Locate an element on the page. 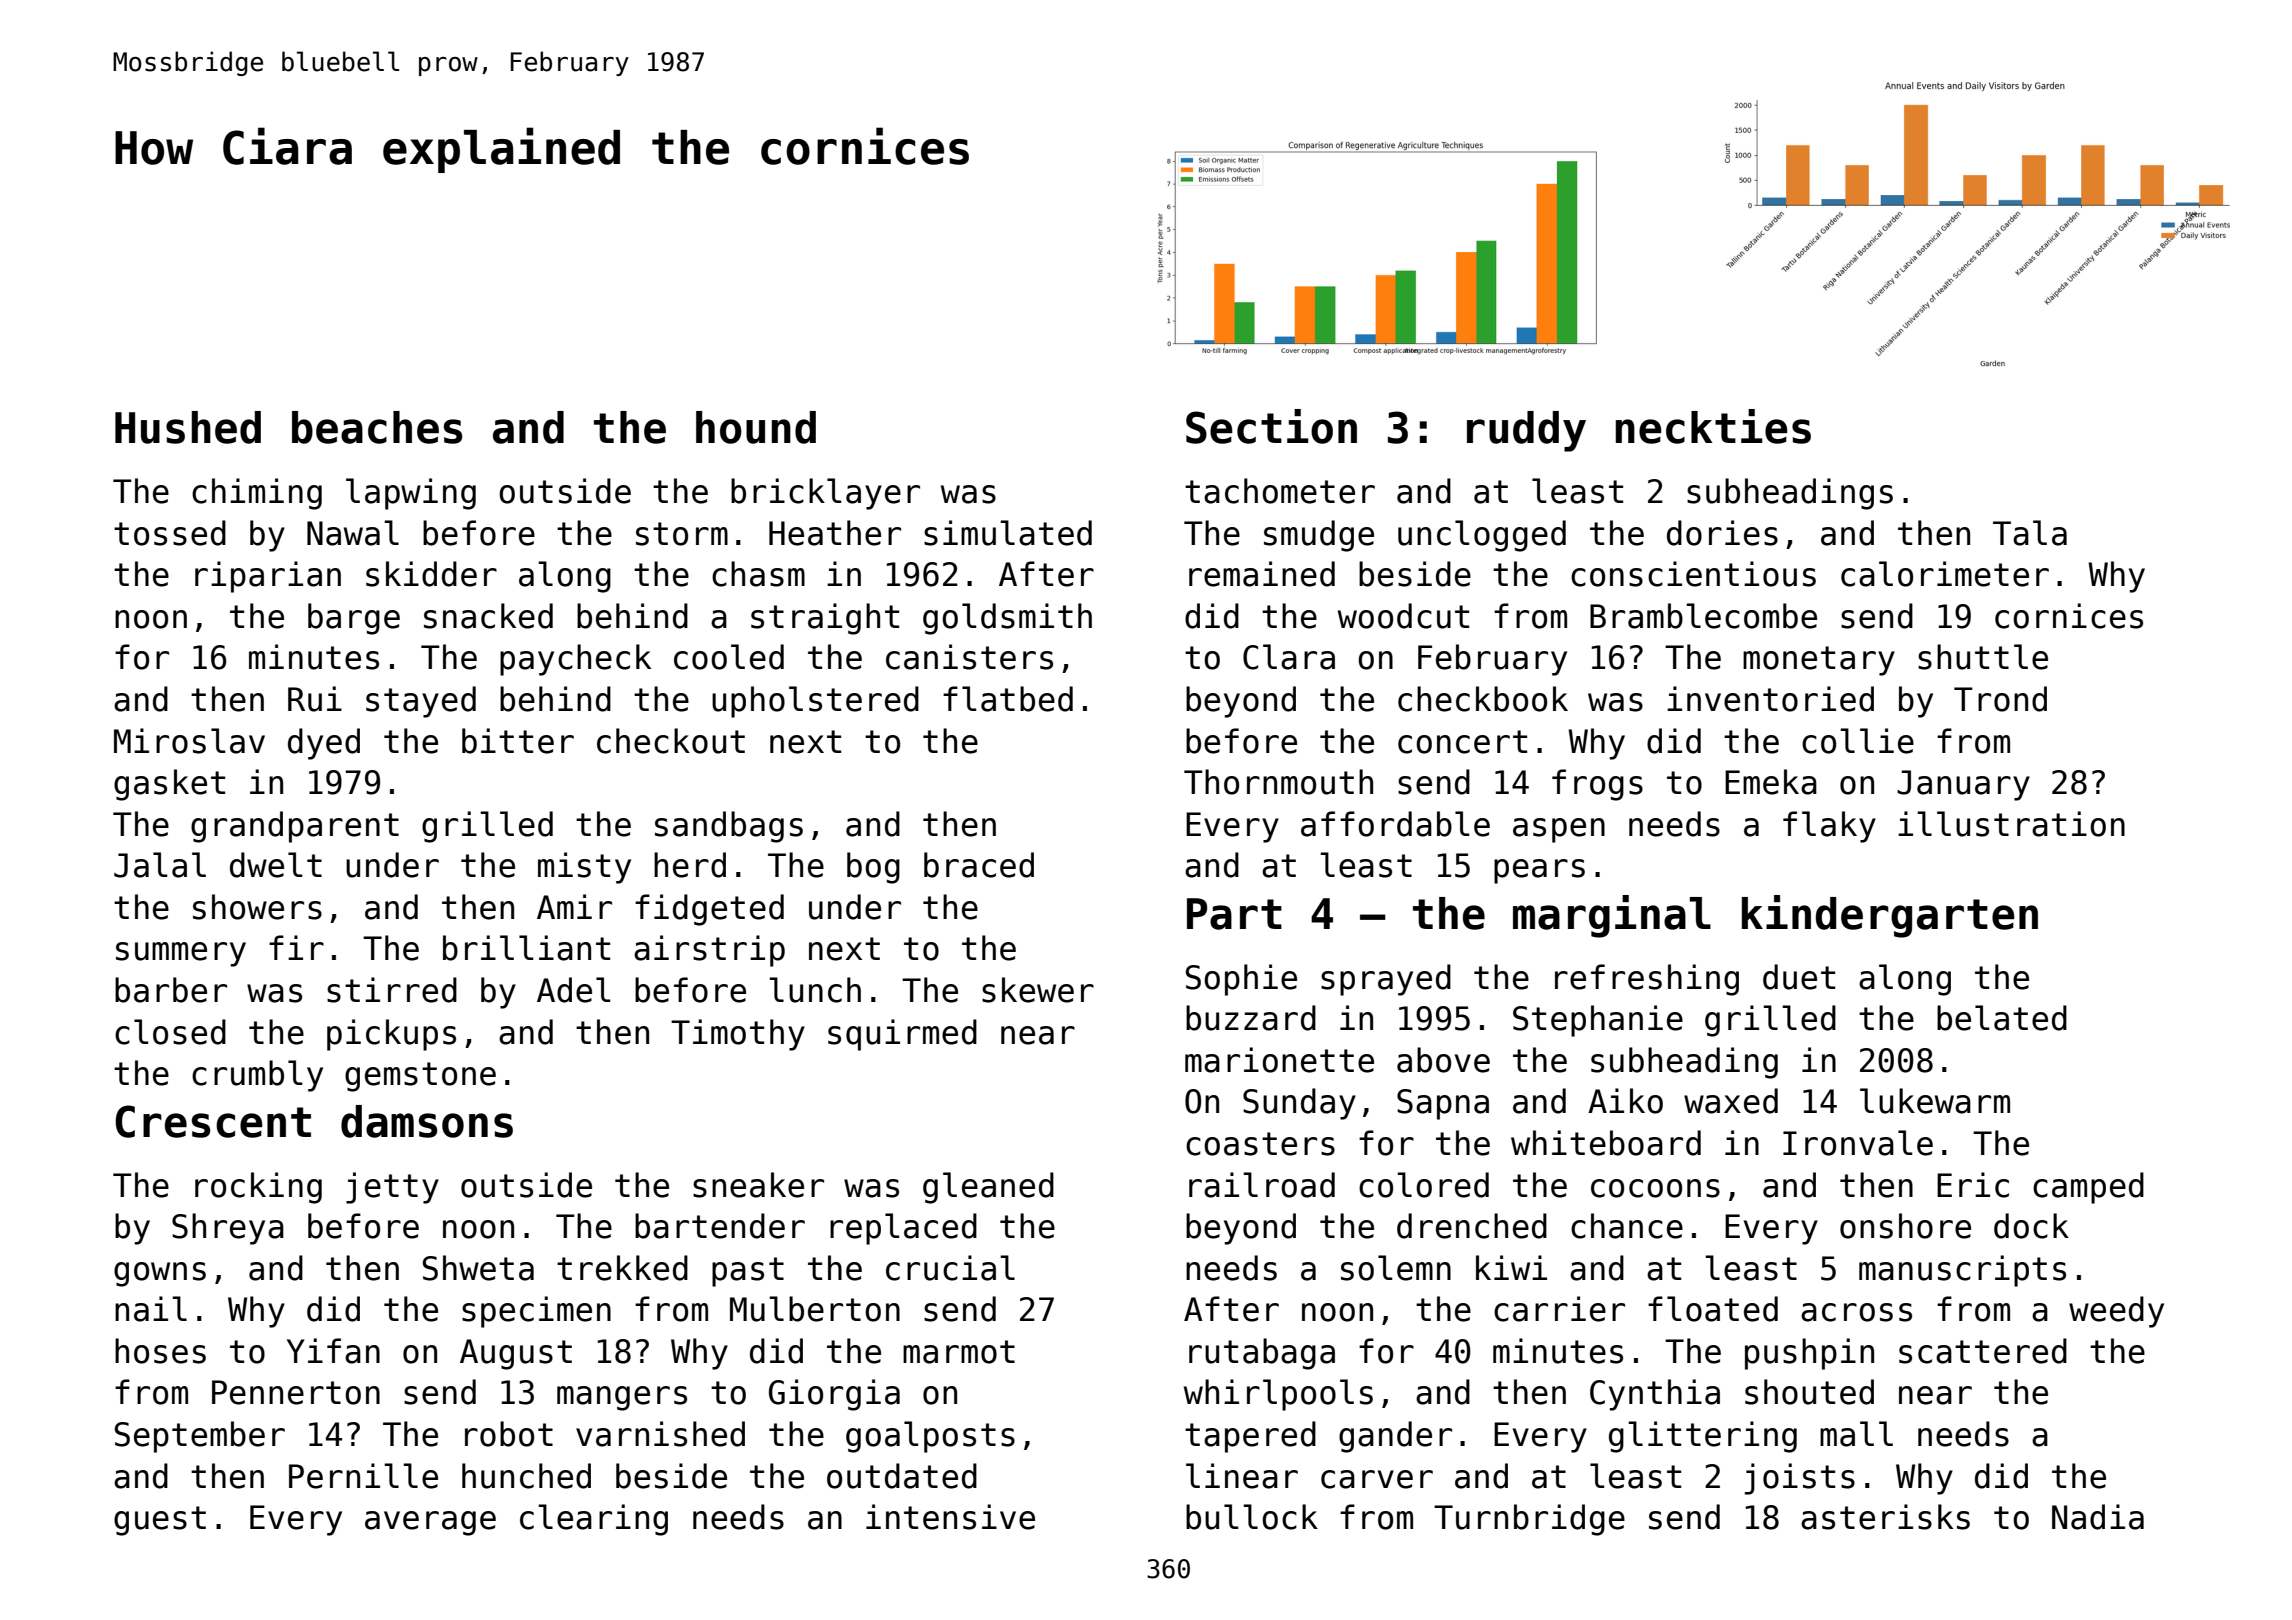  dyed is located at coordinates (324, 744).
